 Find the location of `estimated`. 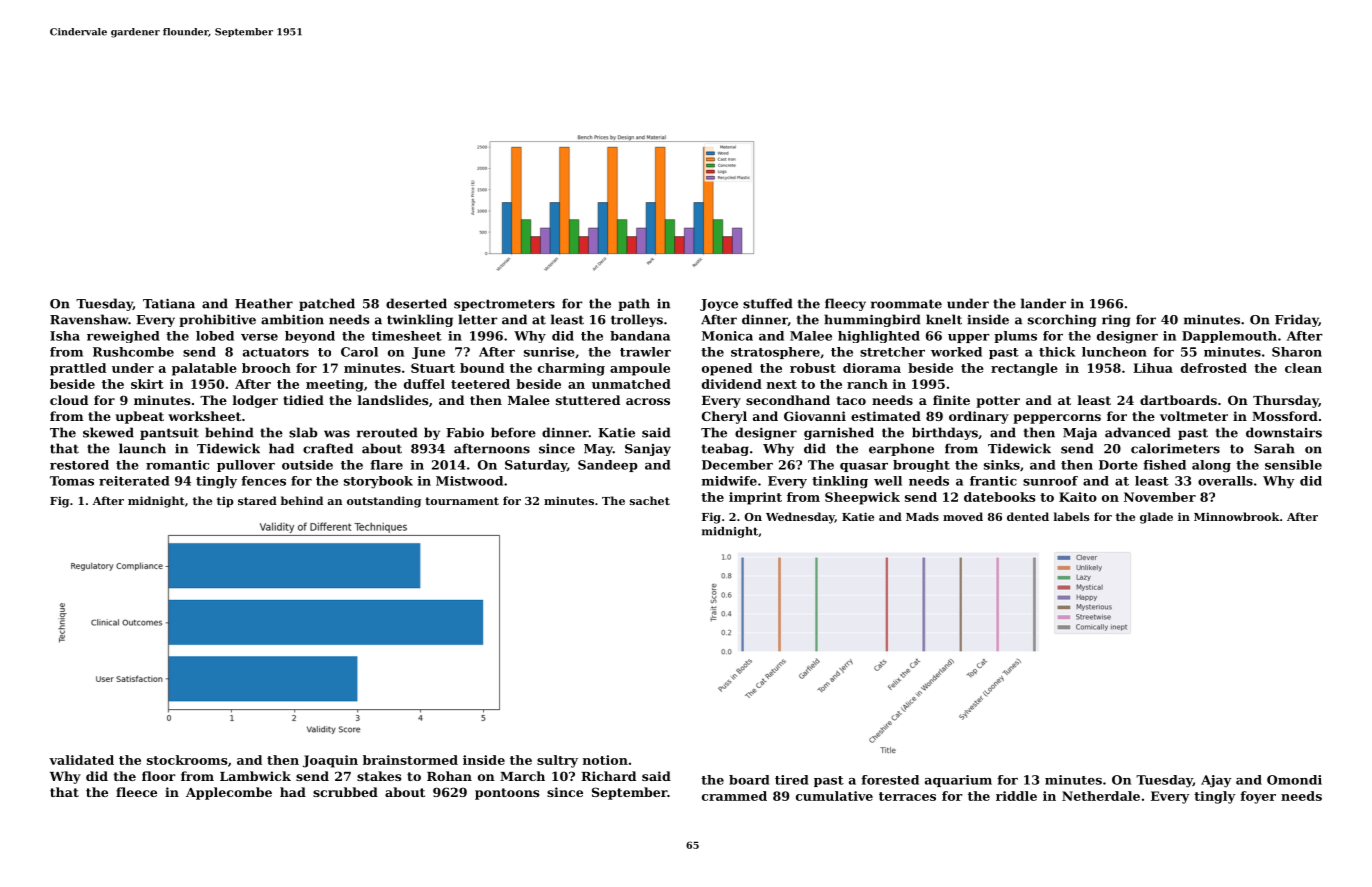

estimated is located at coordinates (886, 416).
